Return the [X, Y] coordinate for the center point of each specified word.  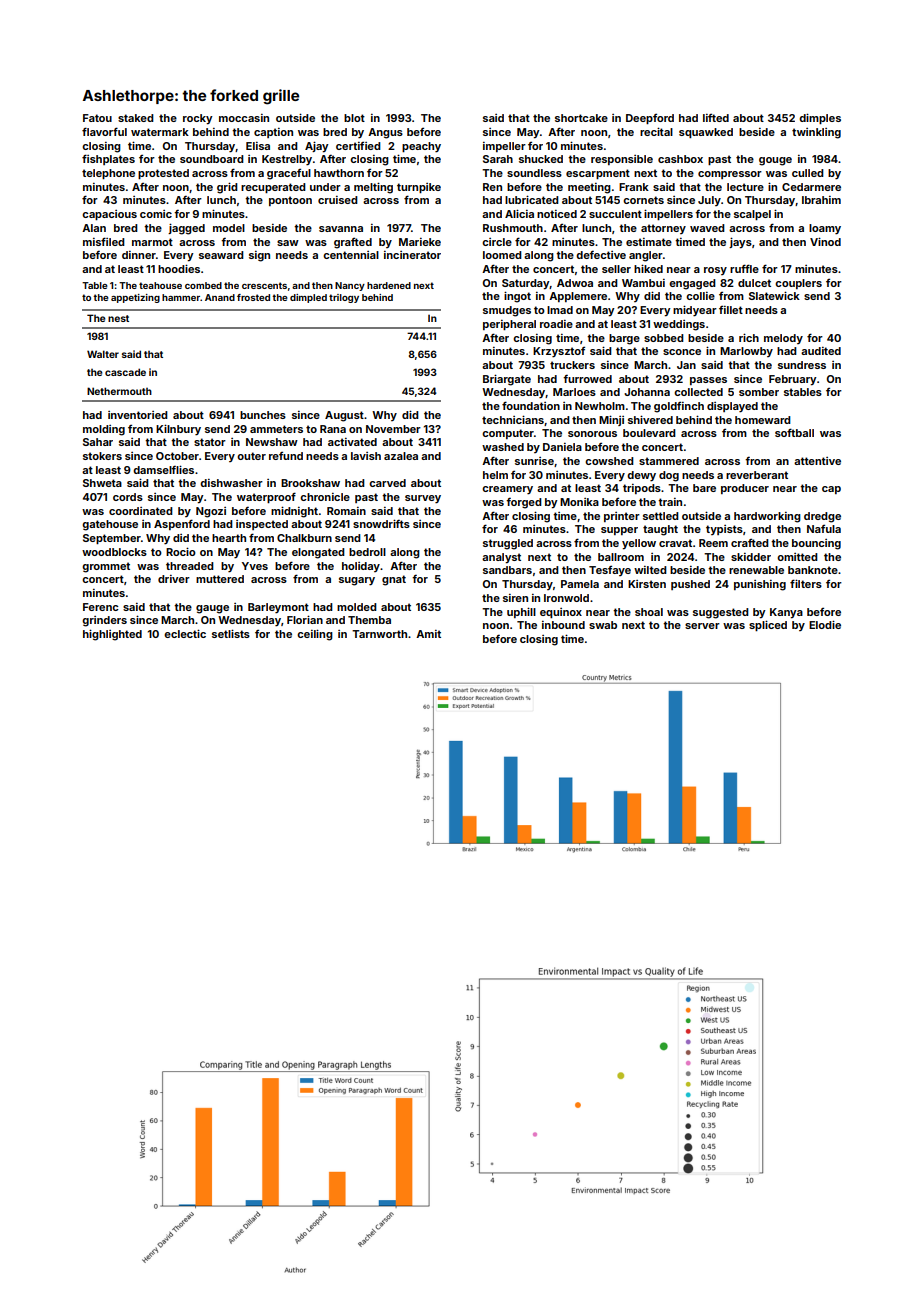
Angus [385, 133]
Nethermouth [119, 391]
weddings [679, 325]
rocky [198, 119]
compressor [730, 175]
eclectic [185, 633]
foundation [531, 405]
